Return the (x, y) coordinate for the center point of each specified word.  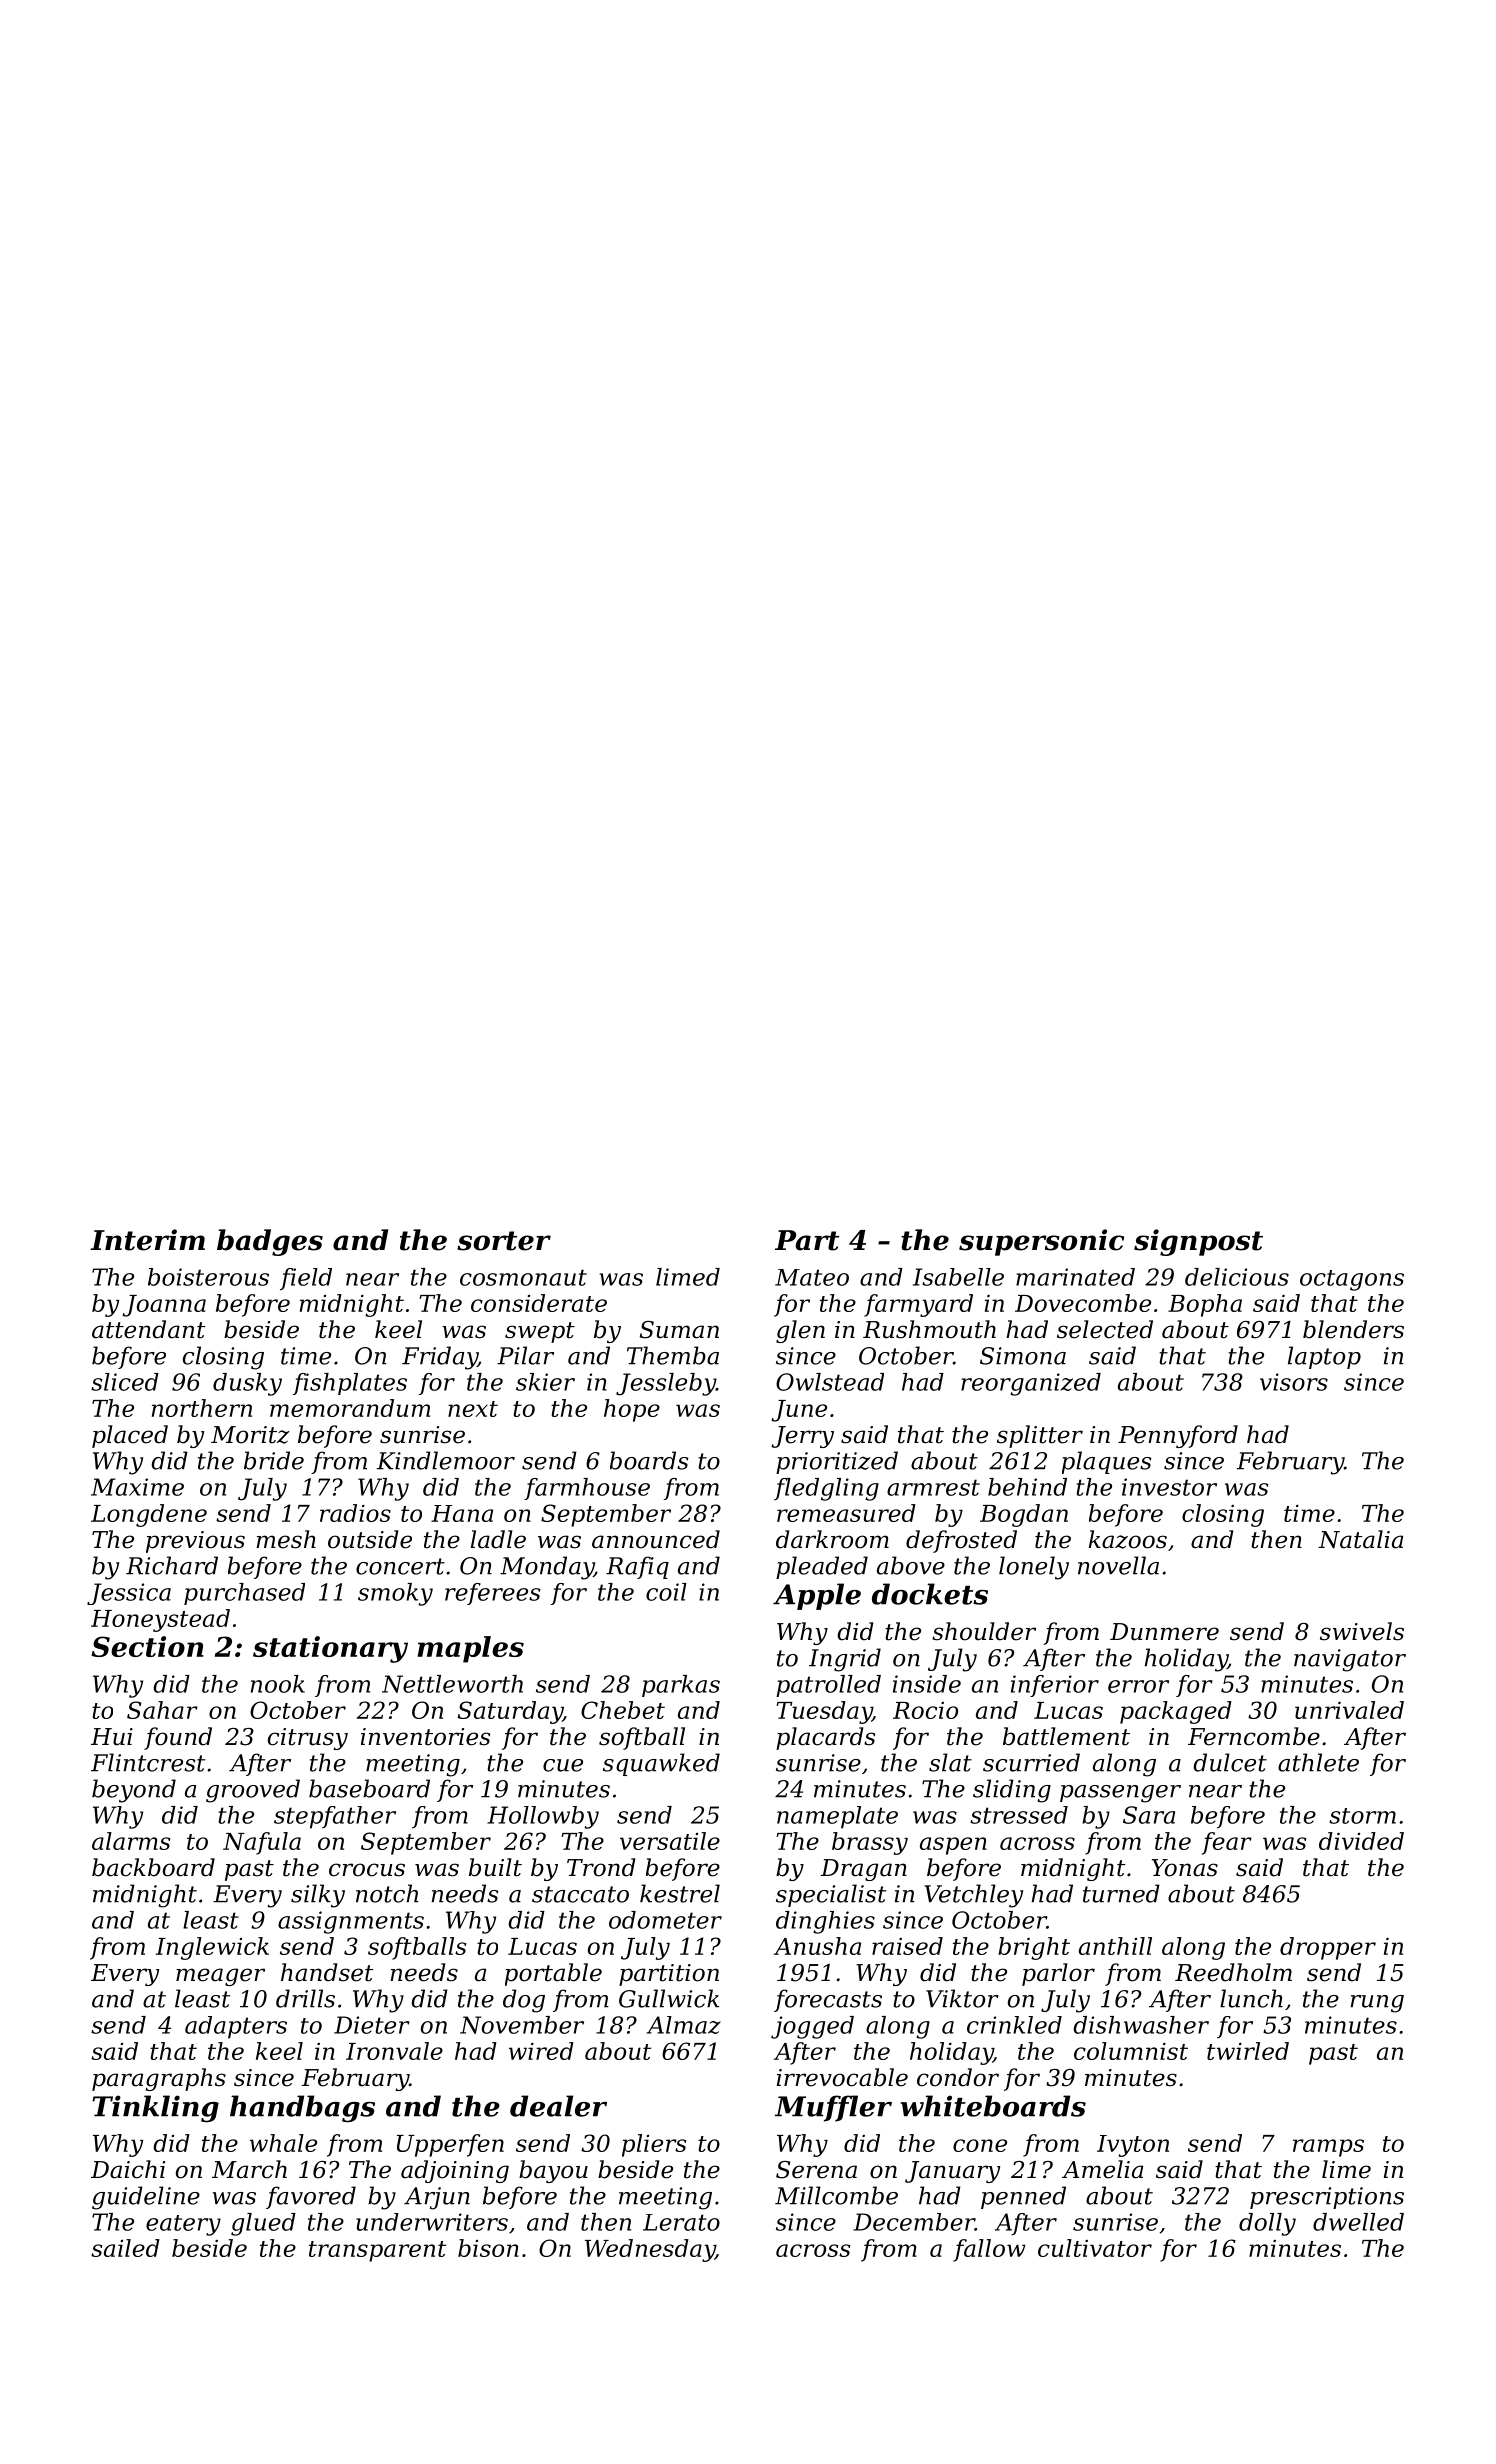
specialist (831, 1895)
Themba (673, 1355)
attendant (149, 1329)
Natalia (1360, 1539)
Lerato (681, 2222)
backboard (153, 1867)
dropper (1328, 1948)
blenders (1353, 1329)
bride (274, 1460)
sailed (125, 2248)
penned (1023, 2197)
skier (545, 1382)
